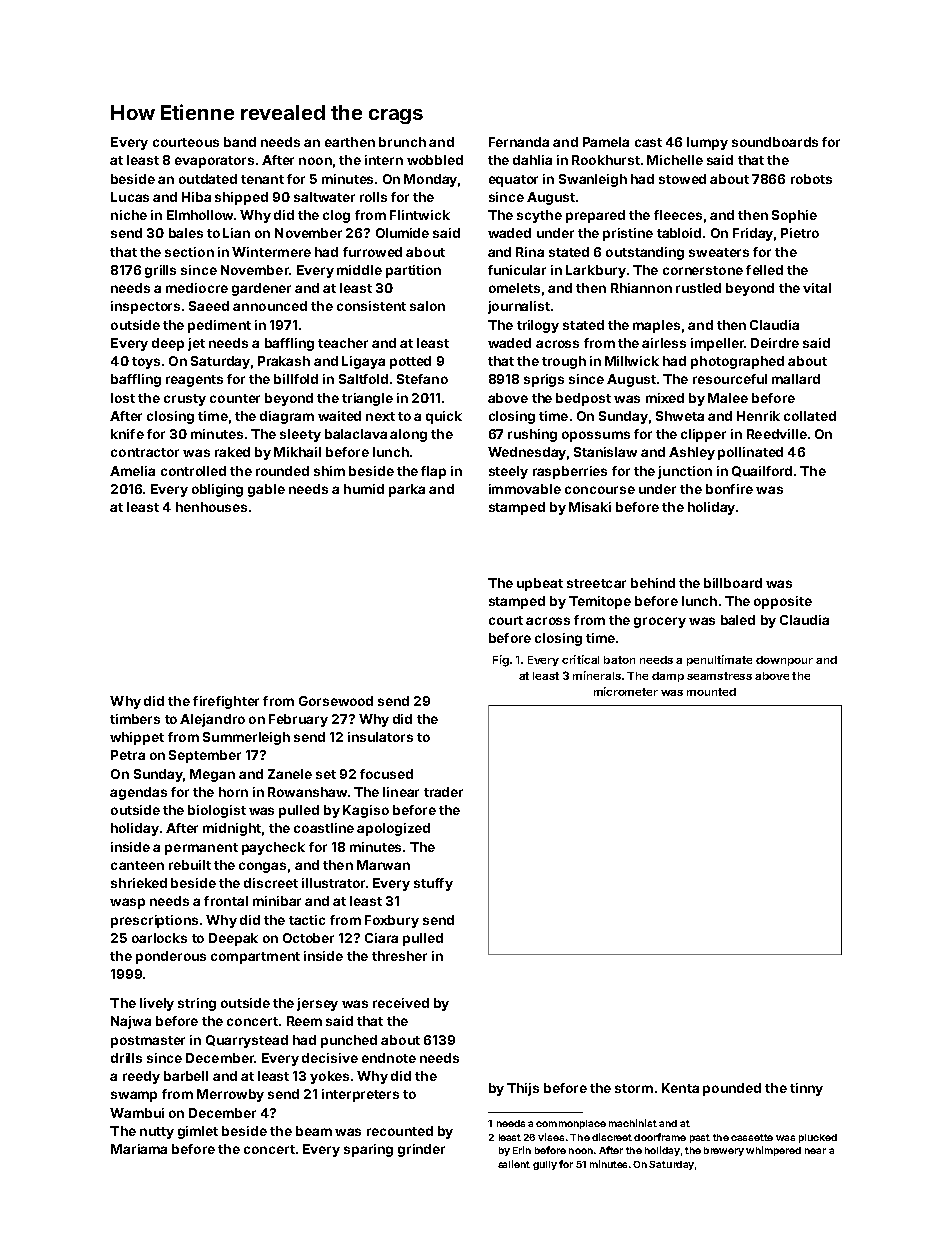 The height and width of the screenshot is (1233, 952). Describe the element at coordinates (139, 1149) in the screenshot. I see `Mariama` at that location.
